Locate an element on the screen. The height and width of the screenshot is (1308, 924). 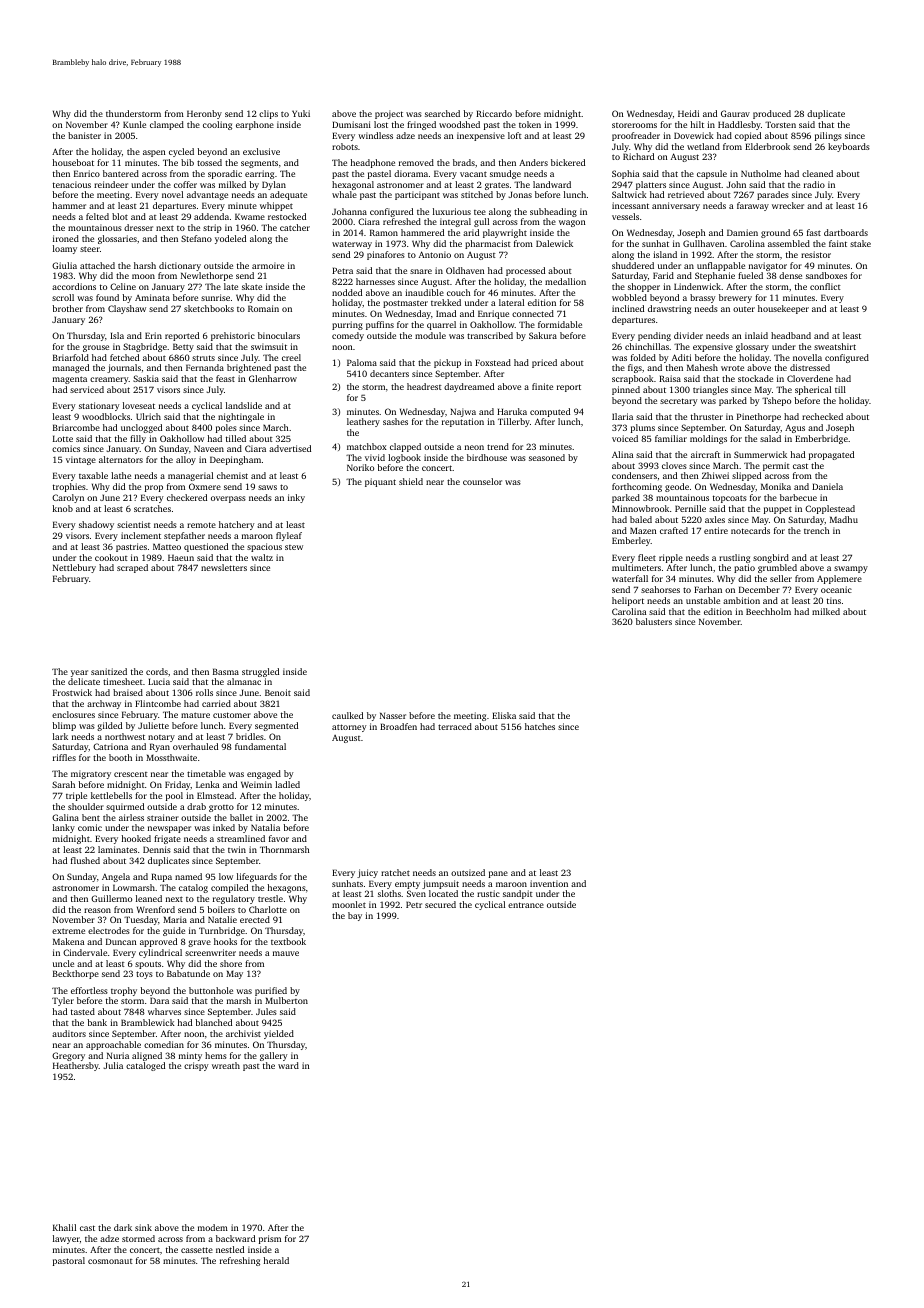
entire is located at coordinates (716, 530).
